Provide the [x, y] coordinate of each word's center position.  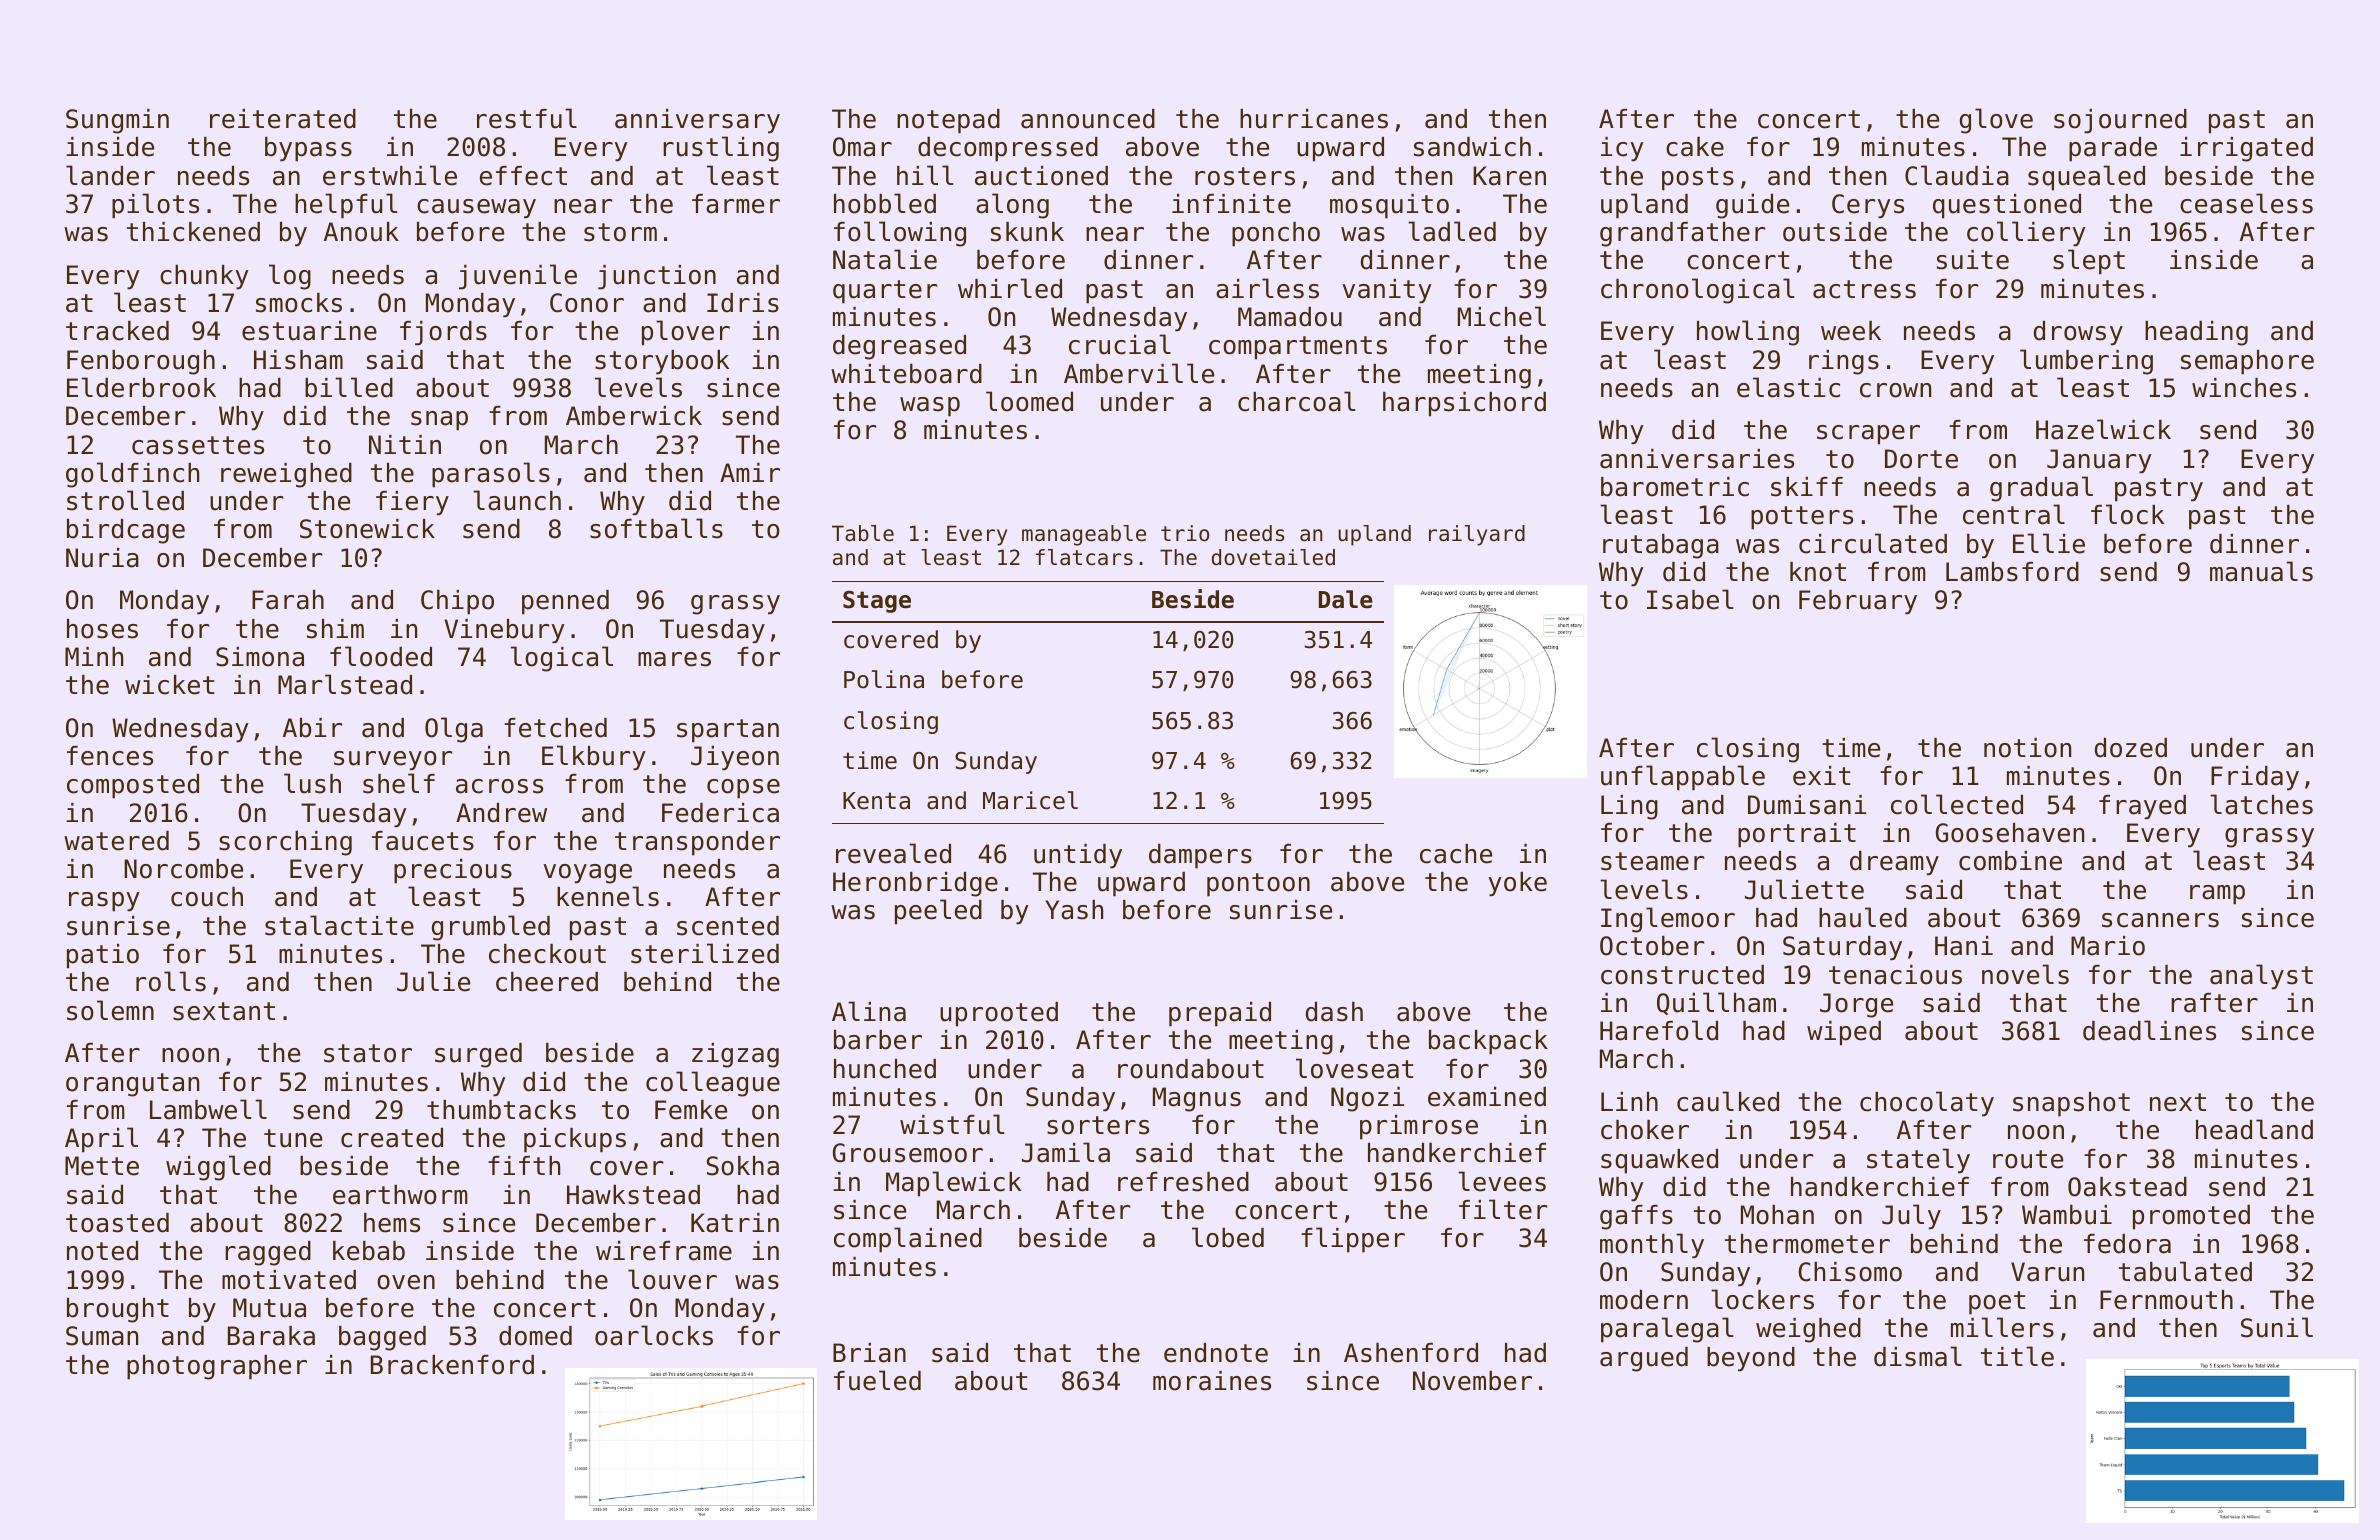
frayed [2142, 807]
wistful [952, 1124]
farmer [736, 204]
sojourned [2120, 121]
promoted [2191, 1217]
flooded [381, 656]
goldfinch [132, 475]
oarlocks [654, 1335]
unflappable [1683, 778]
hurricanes [1314, 119]
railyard [1477, 535]
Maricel [1030, 800]
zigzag [735, 1055]
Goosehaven [2010, 833]
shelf [399, 783]
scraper [1868, 435]
